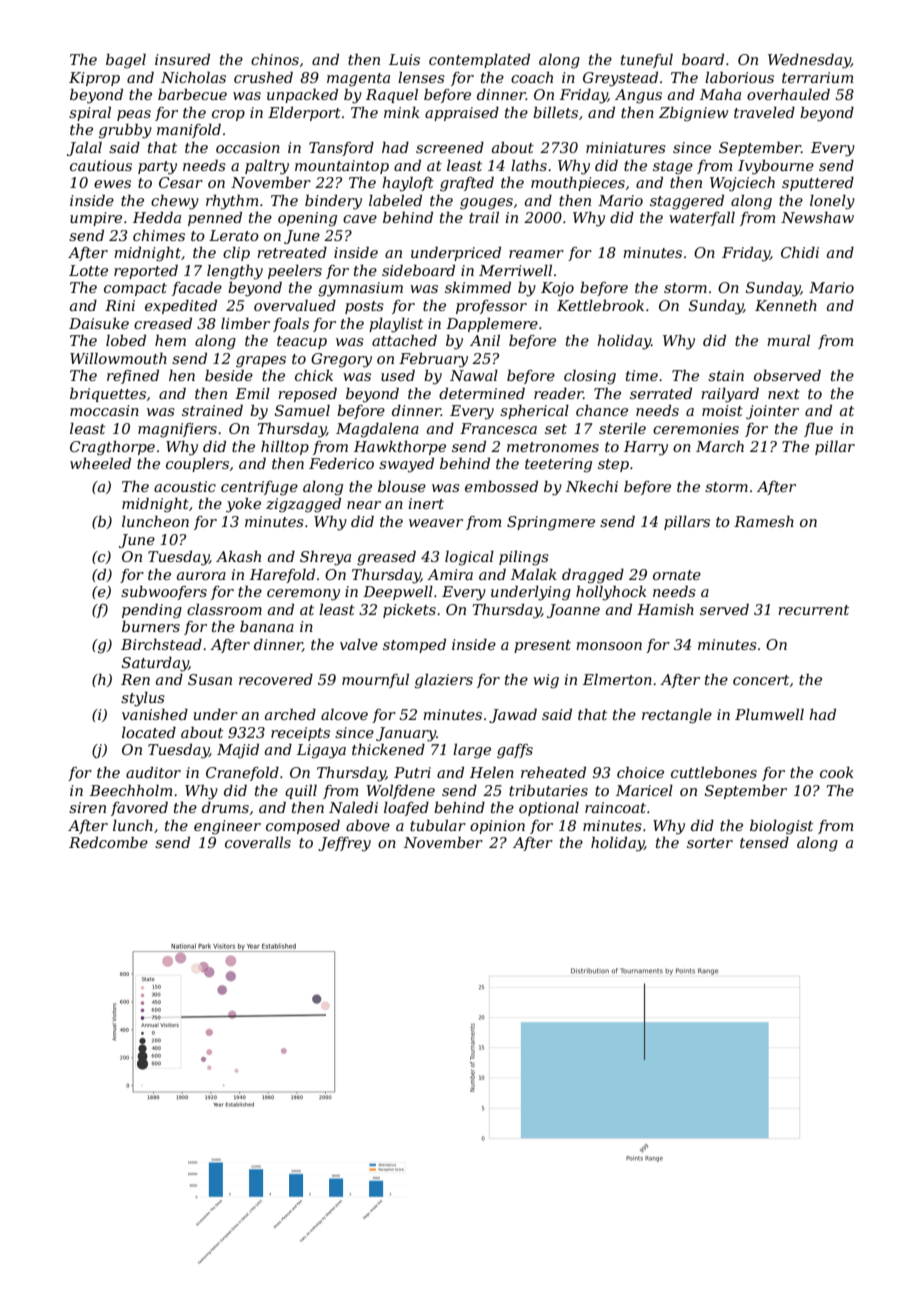 This screenshot has height=1308, width=924. I want to click on ceremonies, so click(696, 428).
